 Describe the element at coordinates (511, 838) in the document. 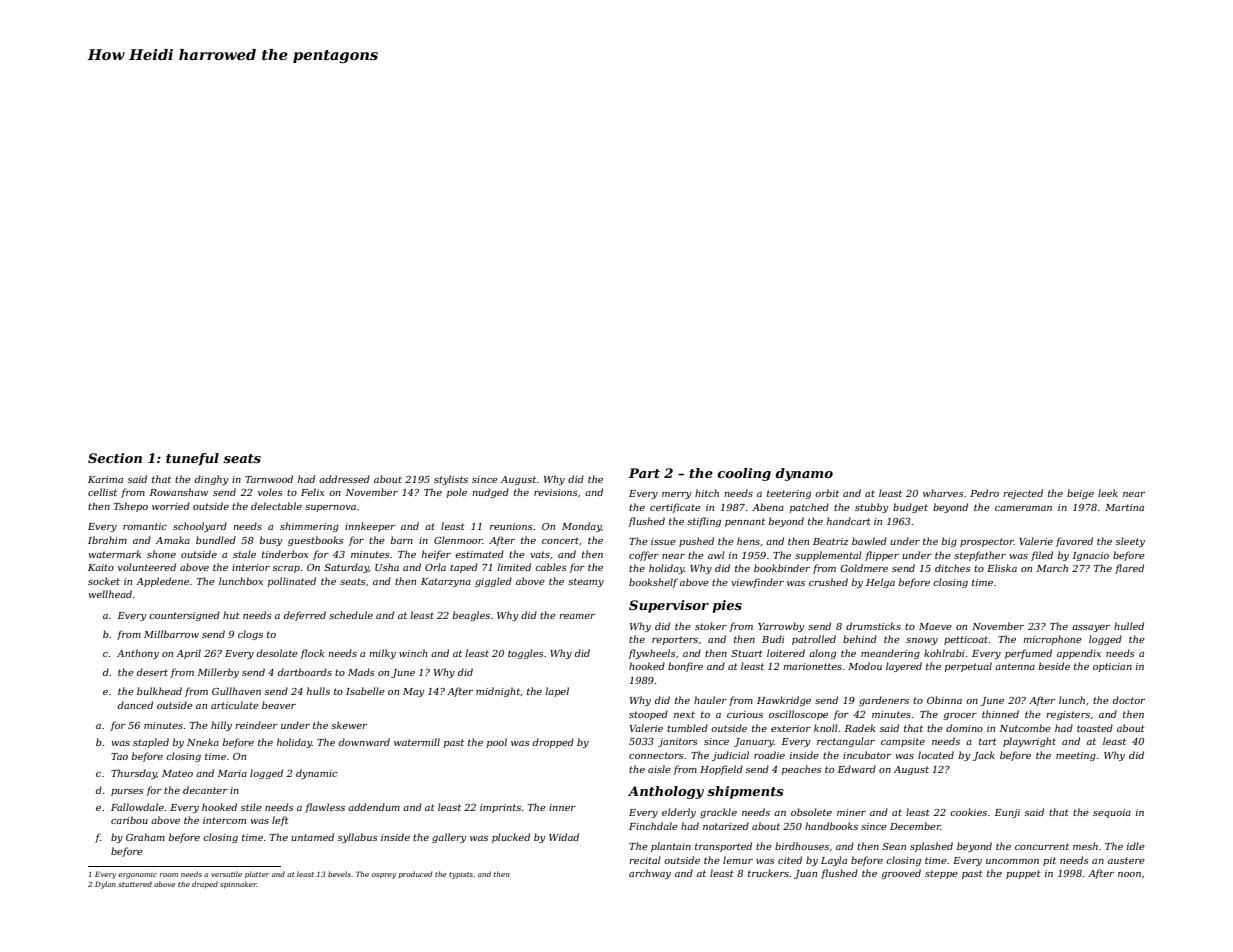

I see `plucked` at that location.
